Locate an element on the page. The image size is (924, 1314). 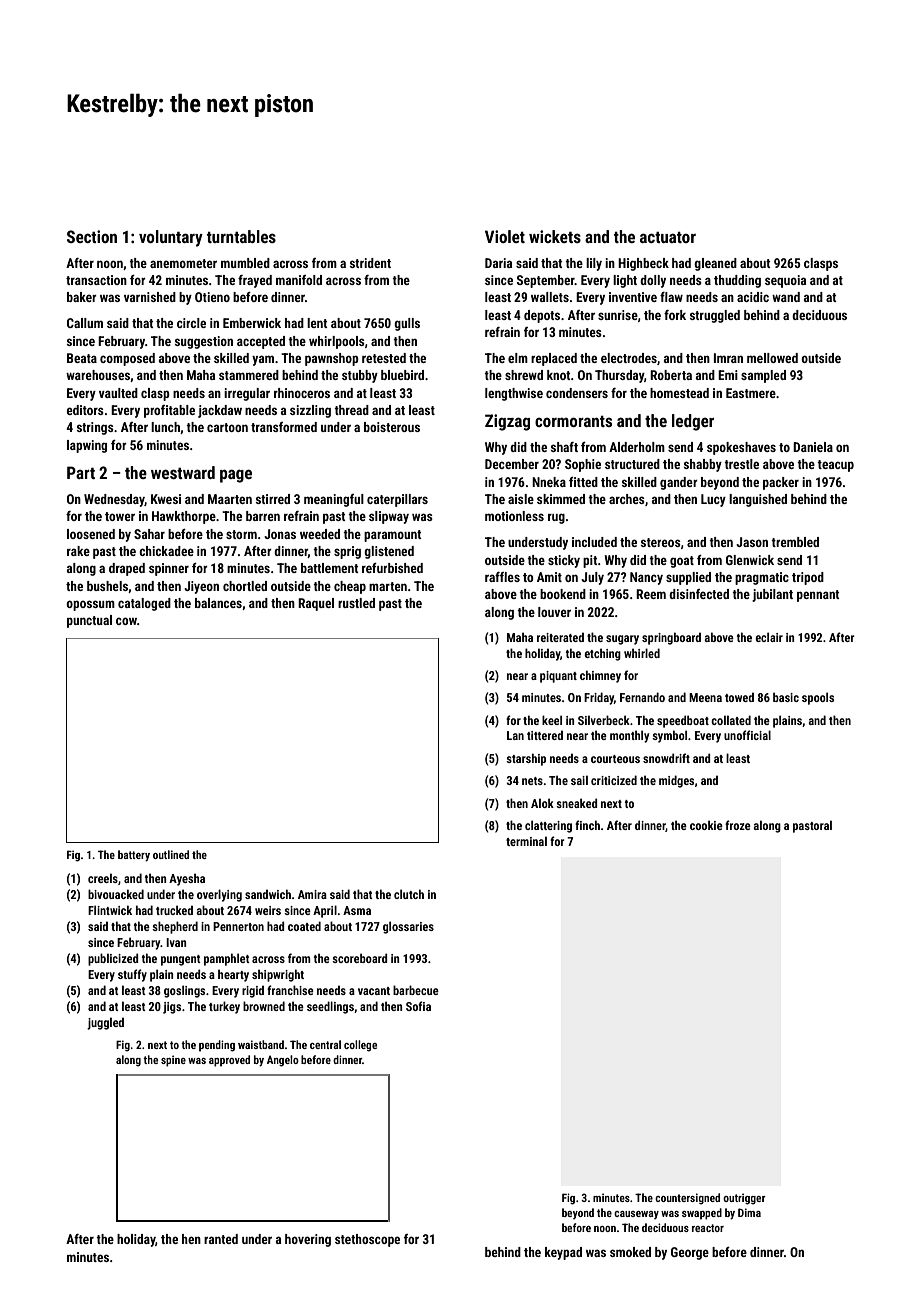
Callum is located at coordinates (85, 323).
